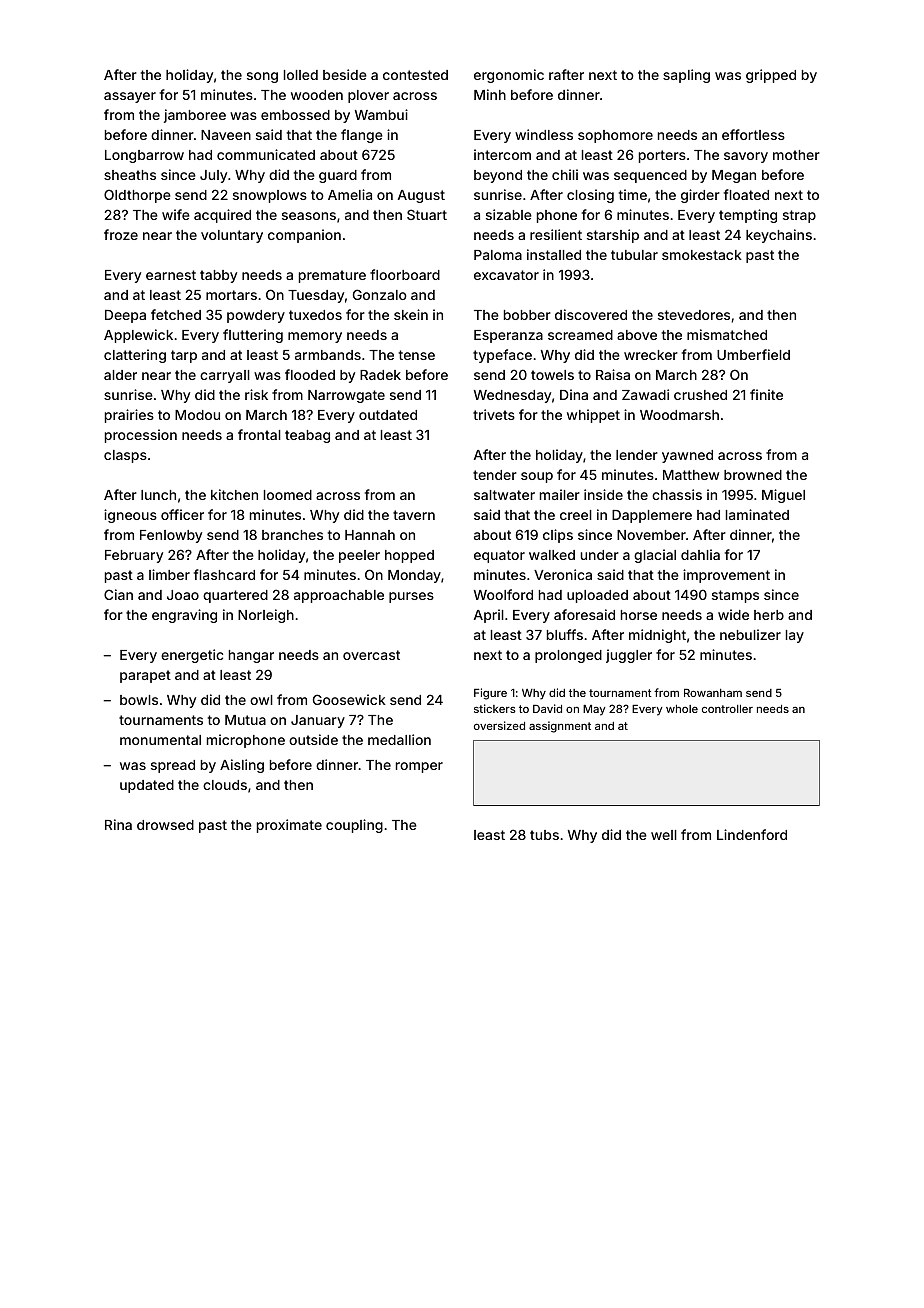  What do you see at coordinates (499, 556) in the document?
I see `equator` at bounding box center [499, 556].
